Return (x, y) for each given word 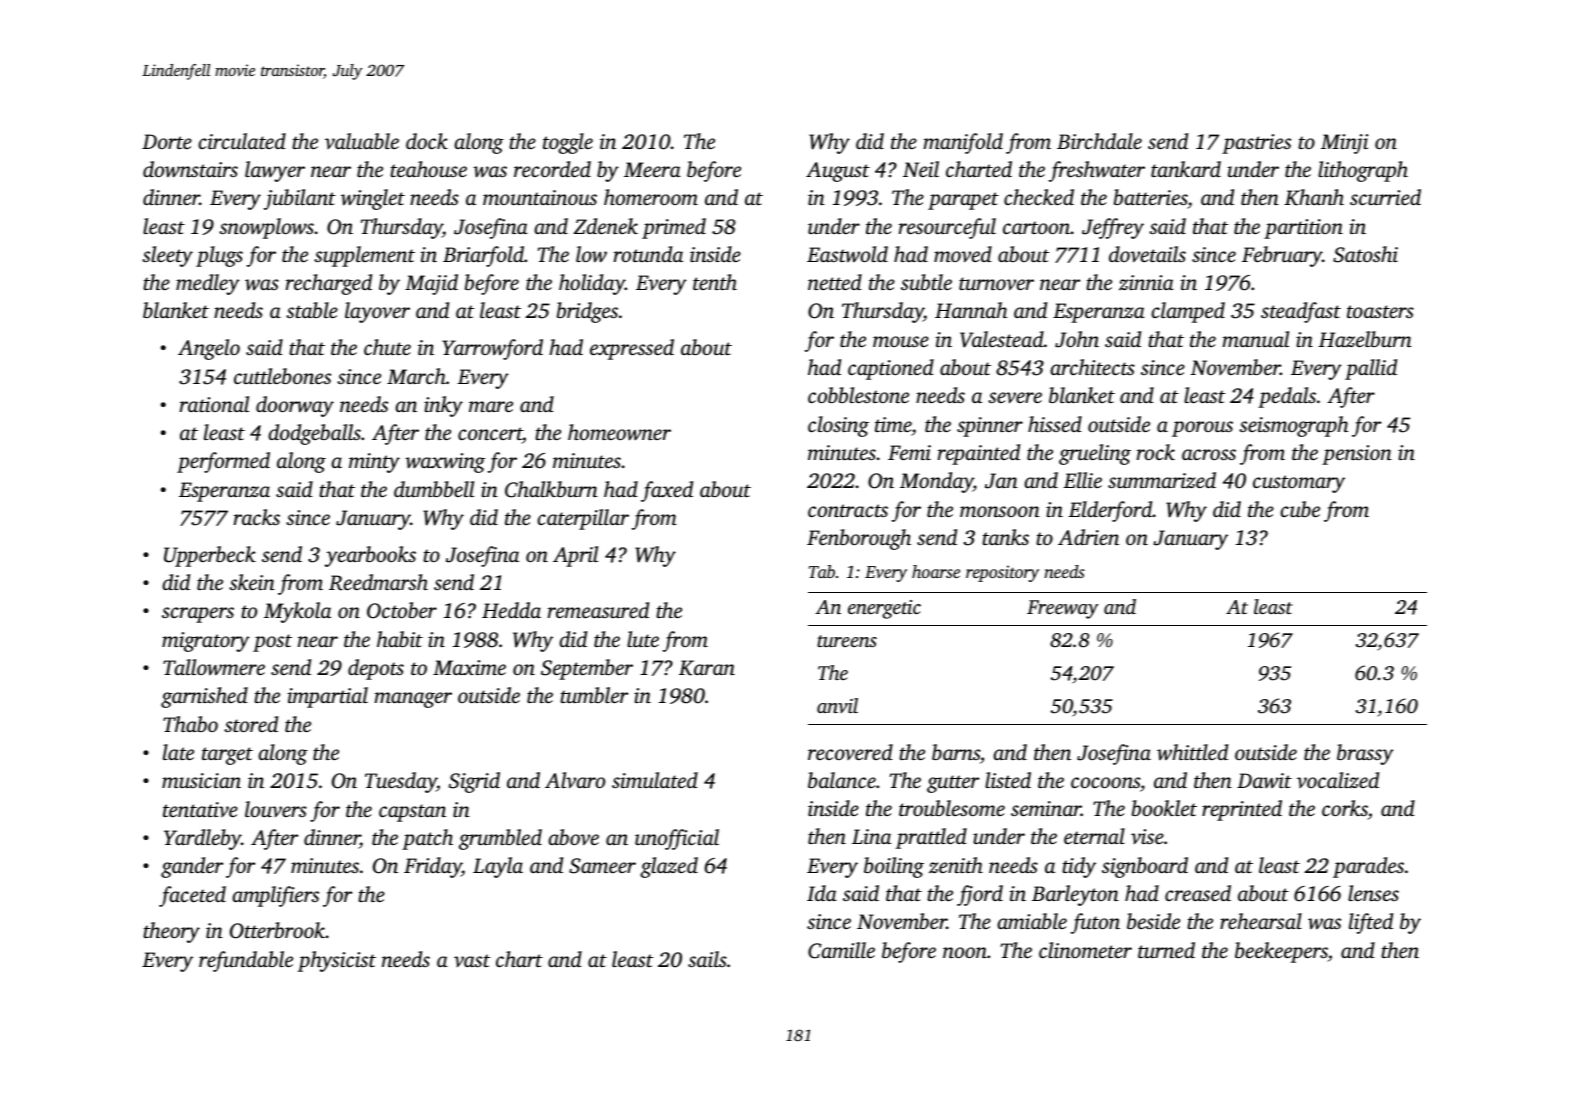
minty (374, 463)
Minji (1344, 144)
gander (192, 867)
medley (208, 284)
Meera (652, 169)
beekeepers (1281, 952)
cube (1300, 509)
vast (472, 960)
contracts (848, 510)
